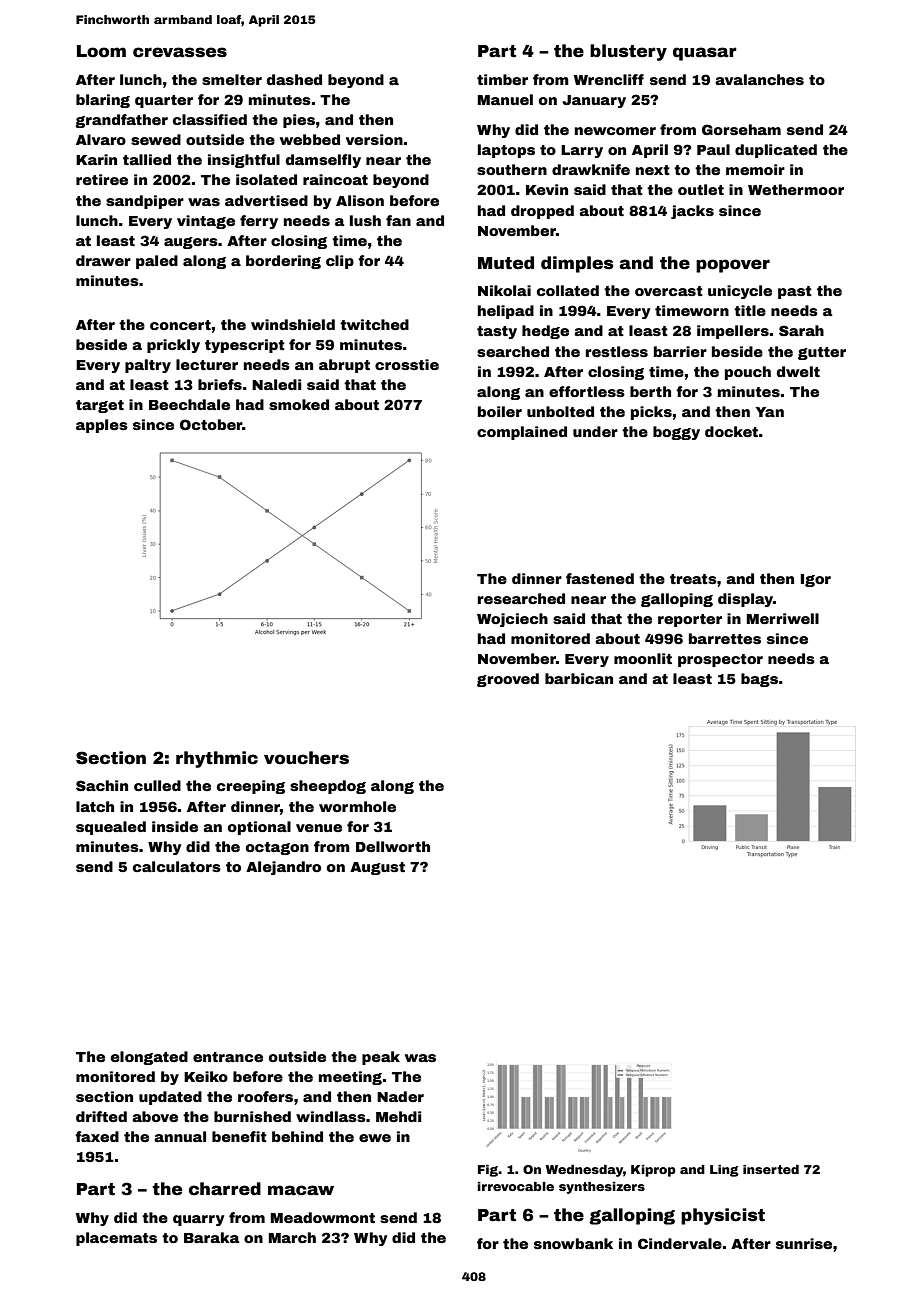 This document has width=924, height=1308. I want to click on moonlit, so click(643, 658).
